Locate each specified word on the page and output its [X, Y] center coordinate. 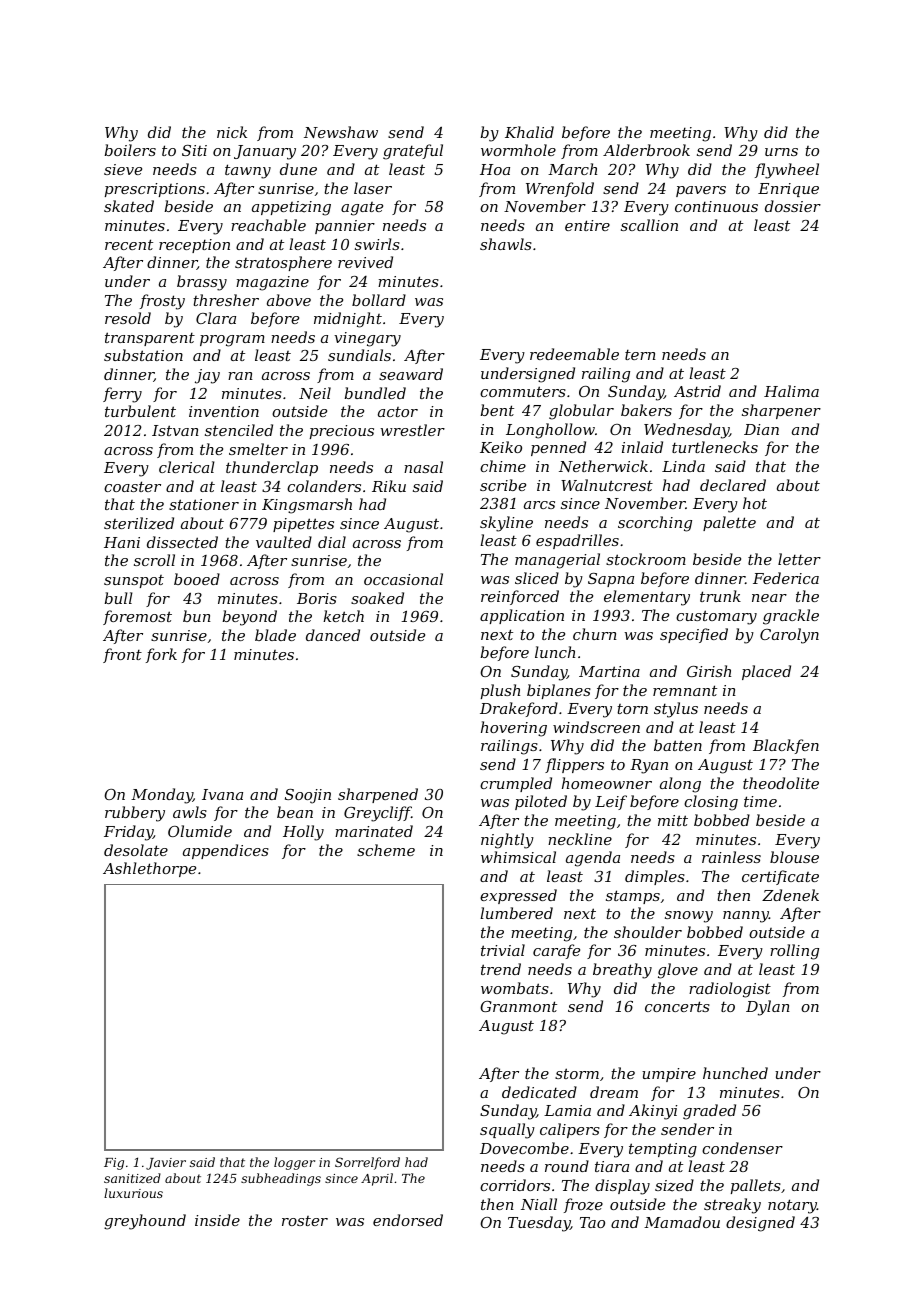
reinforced [520, 597]
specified [694, 635]
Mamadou [682, 1222]
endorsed [408, 1220]
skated [129, 206]
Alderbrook [646, 150]
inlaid [642, 447]
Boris [317, 598]
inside [217, 1220]
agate [362, 209]
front [122, 655]
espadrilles [577, 541]
